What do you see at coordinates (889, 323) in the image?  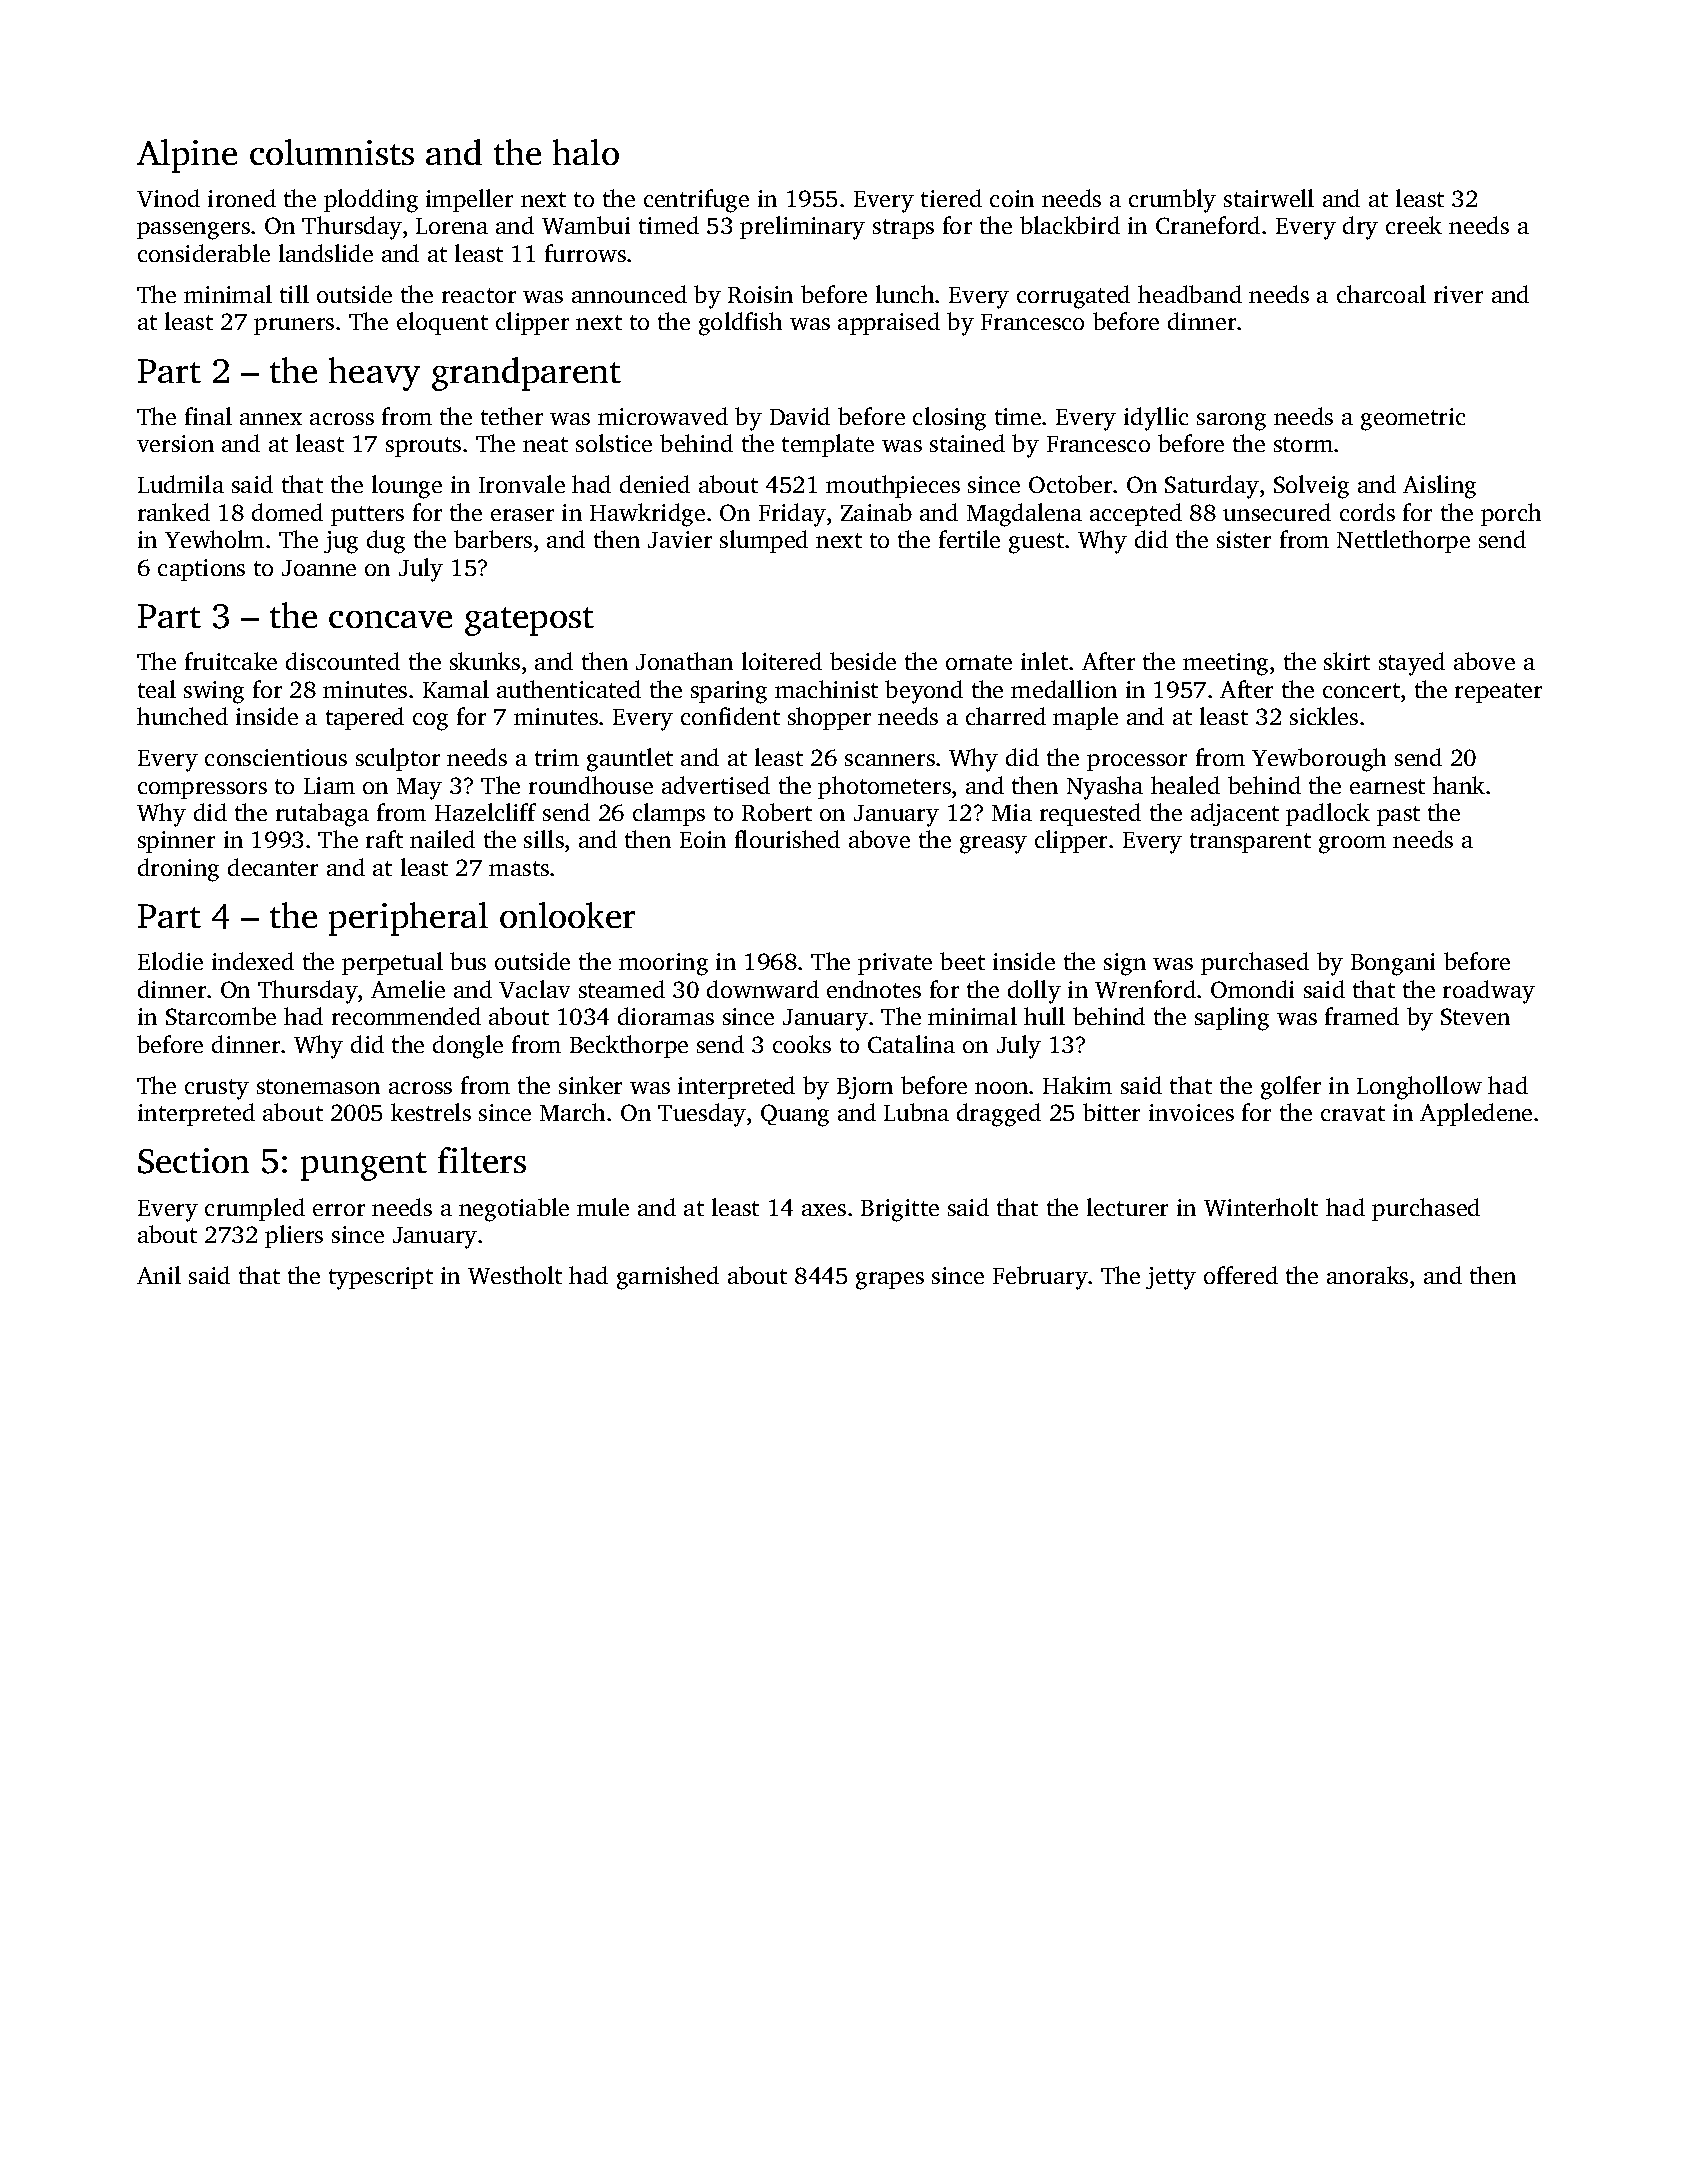 I see `appraised` at bounding box center [889, 323].
